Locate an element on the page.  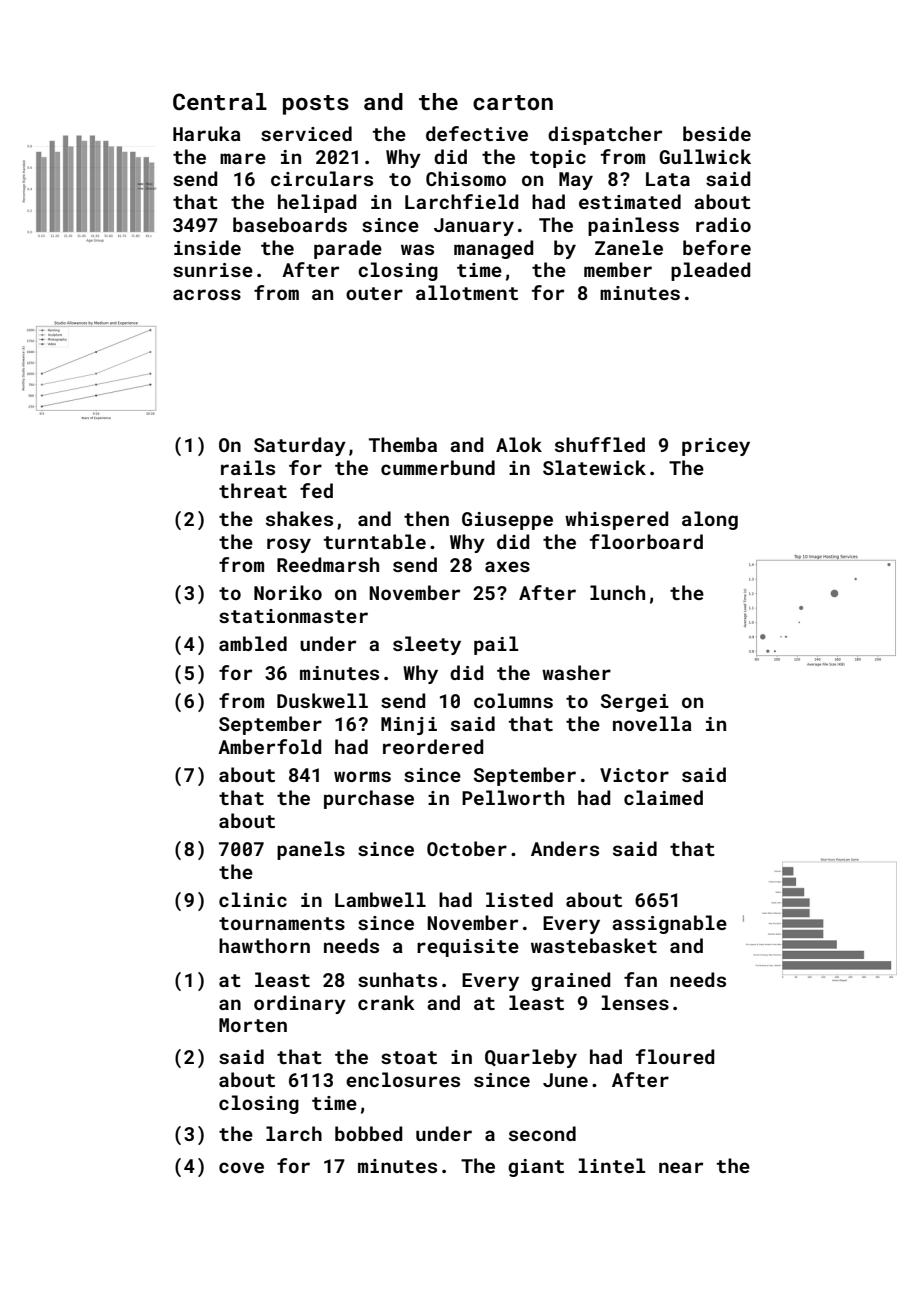
Sergei is located at coordinates (635, 703).
